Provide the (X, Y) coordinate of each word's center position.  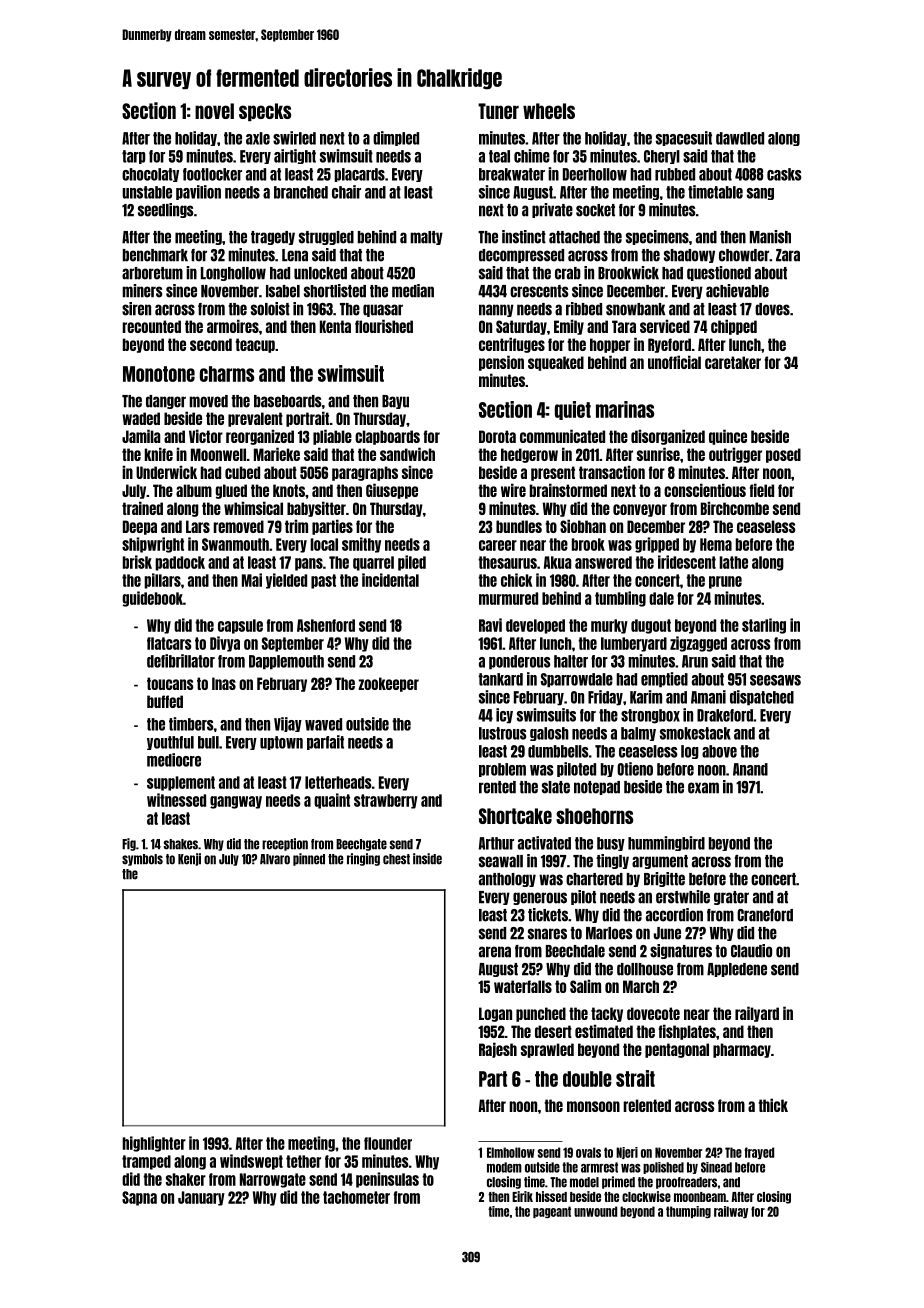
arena (495, 952)
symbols (142, 860)
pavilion (198, 192)
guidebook (152, 599)
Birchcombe (735, 508)
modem (504, 1167)
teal (499, 156)
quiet (573, 410)
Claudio (751, 951)
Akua (557, 562)
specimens (657, 237)
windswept (251, 1162)
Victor (206, 436)
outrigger (735, 455)
